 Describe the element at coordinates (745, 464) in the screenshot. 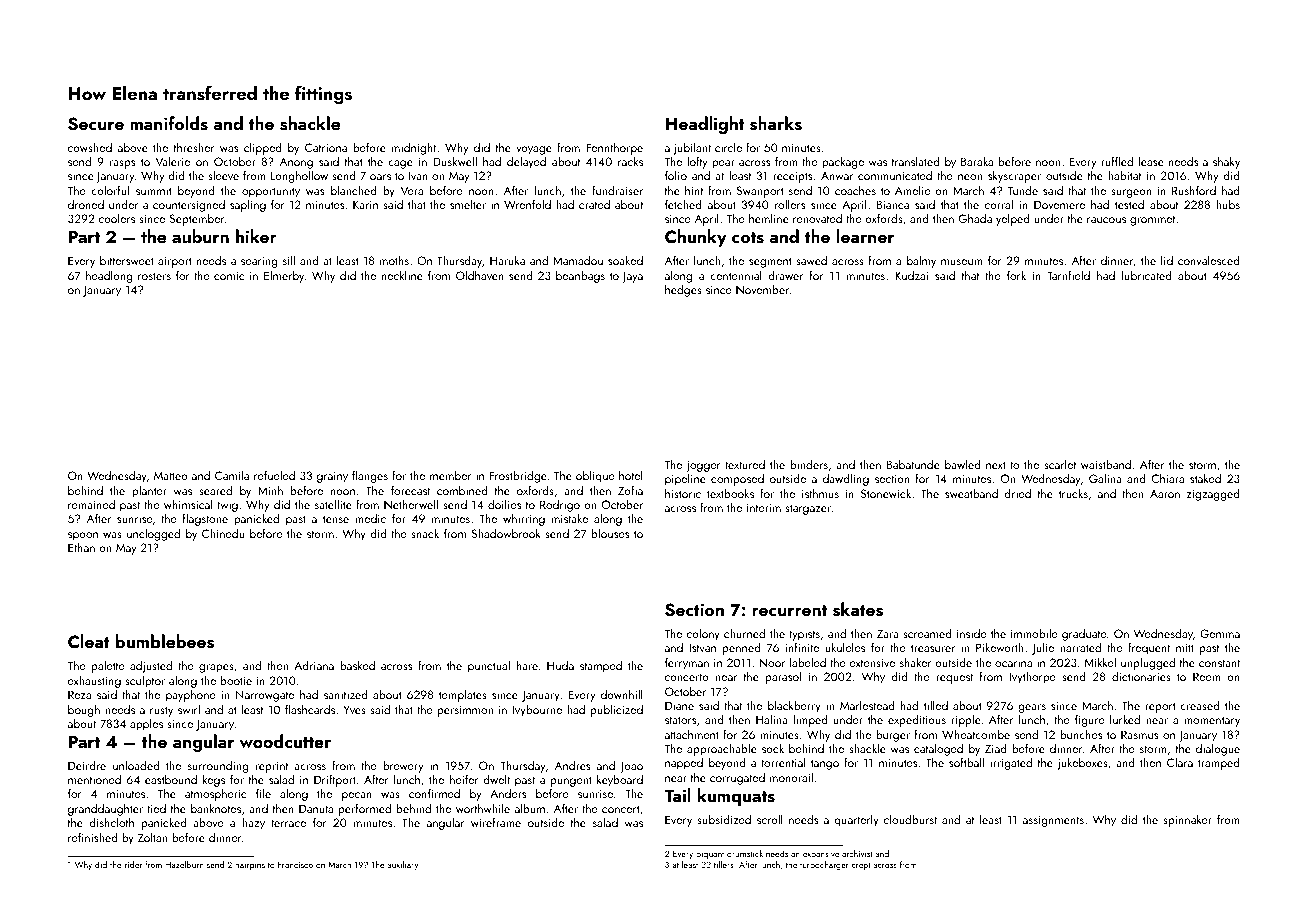

I see `textured` at that location.
